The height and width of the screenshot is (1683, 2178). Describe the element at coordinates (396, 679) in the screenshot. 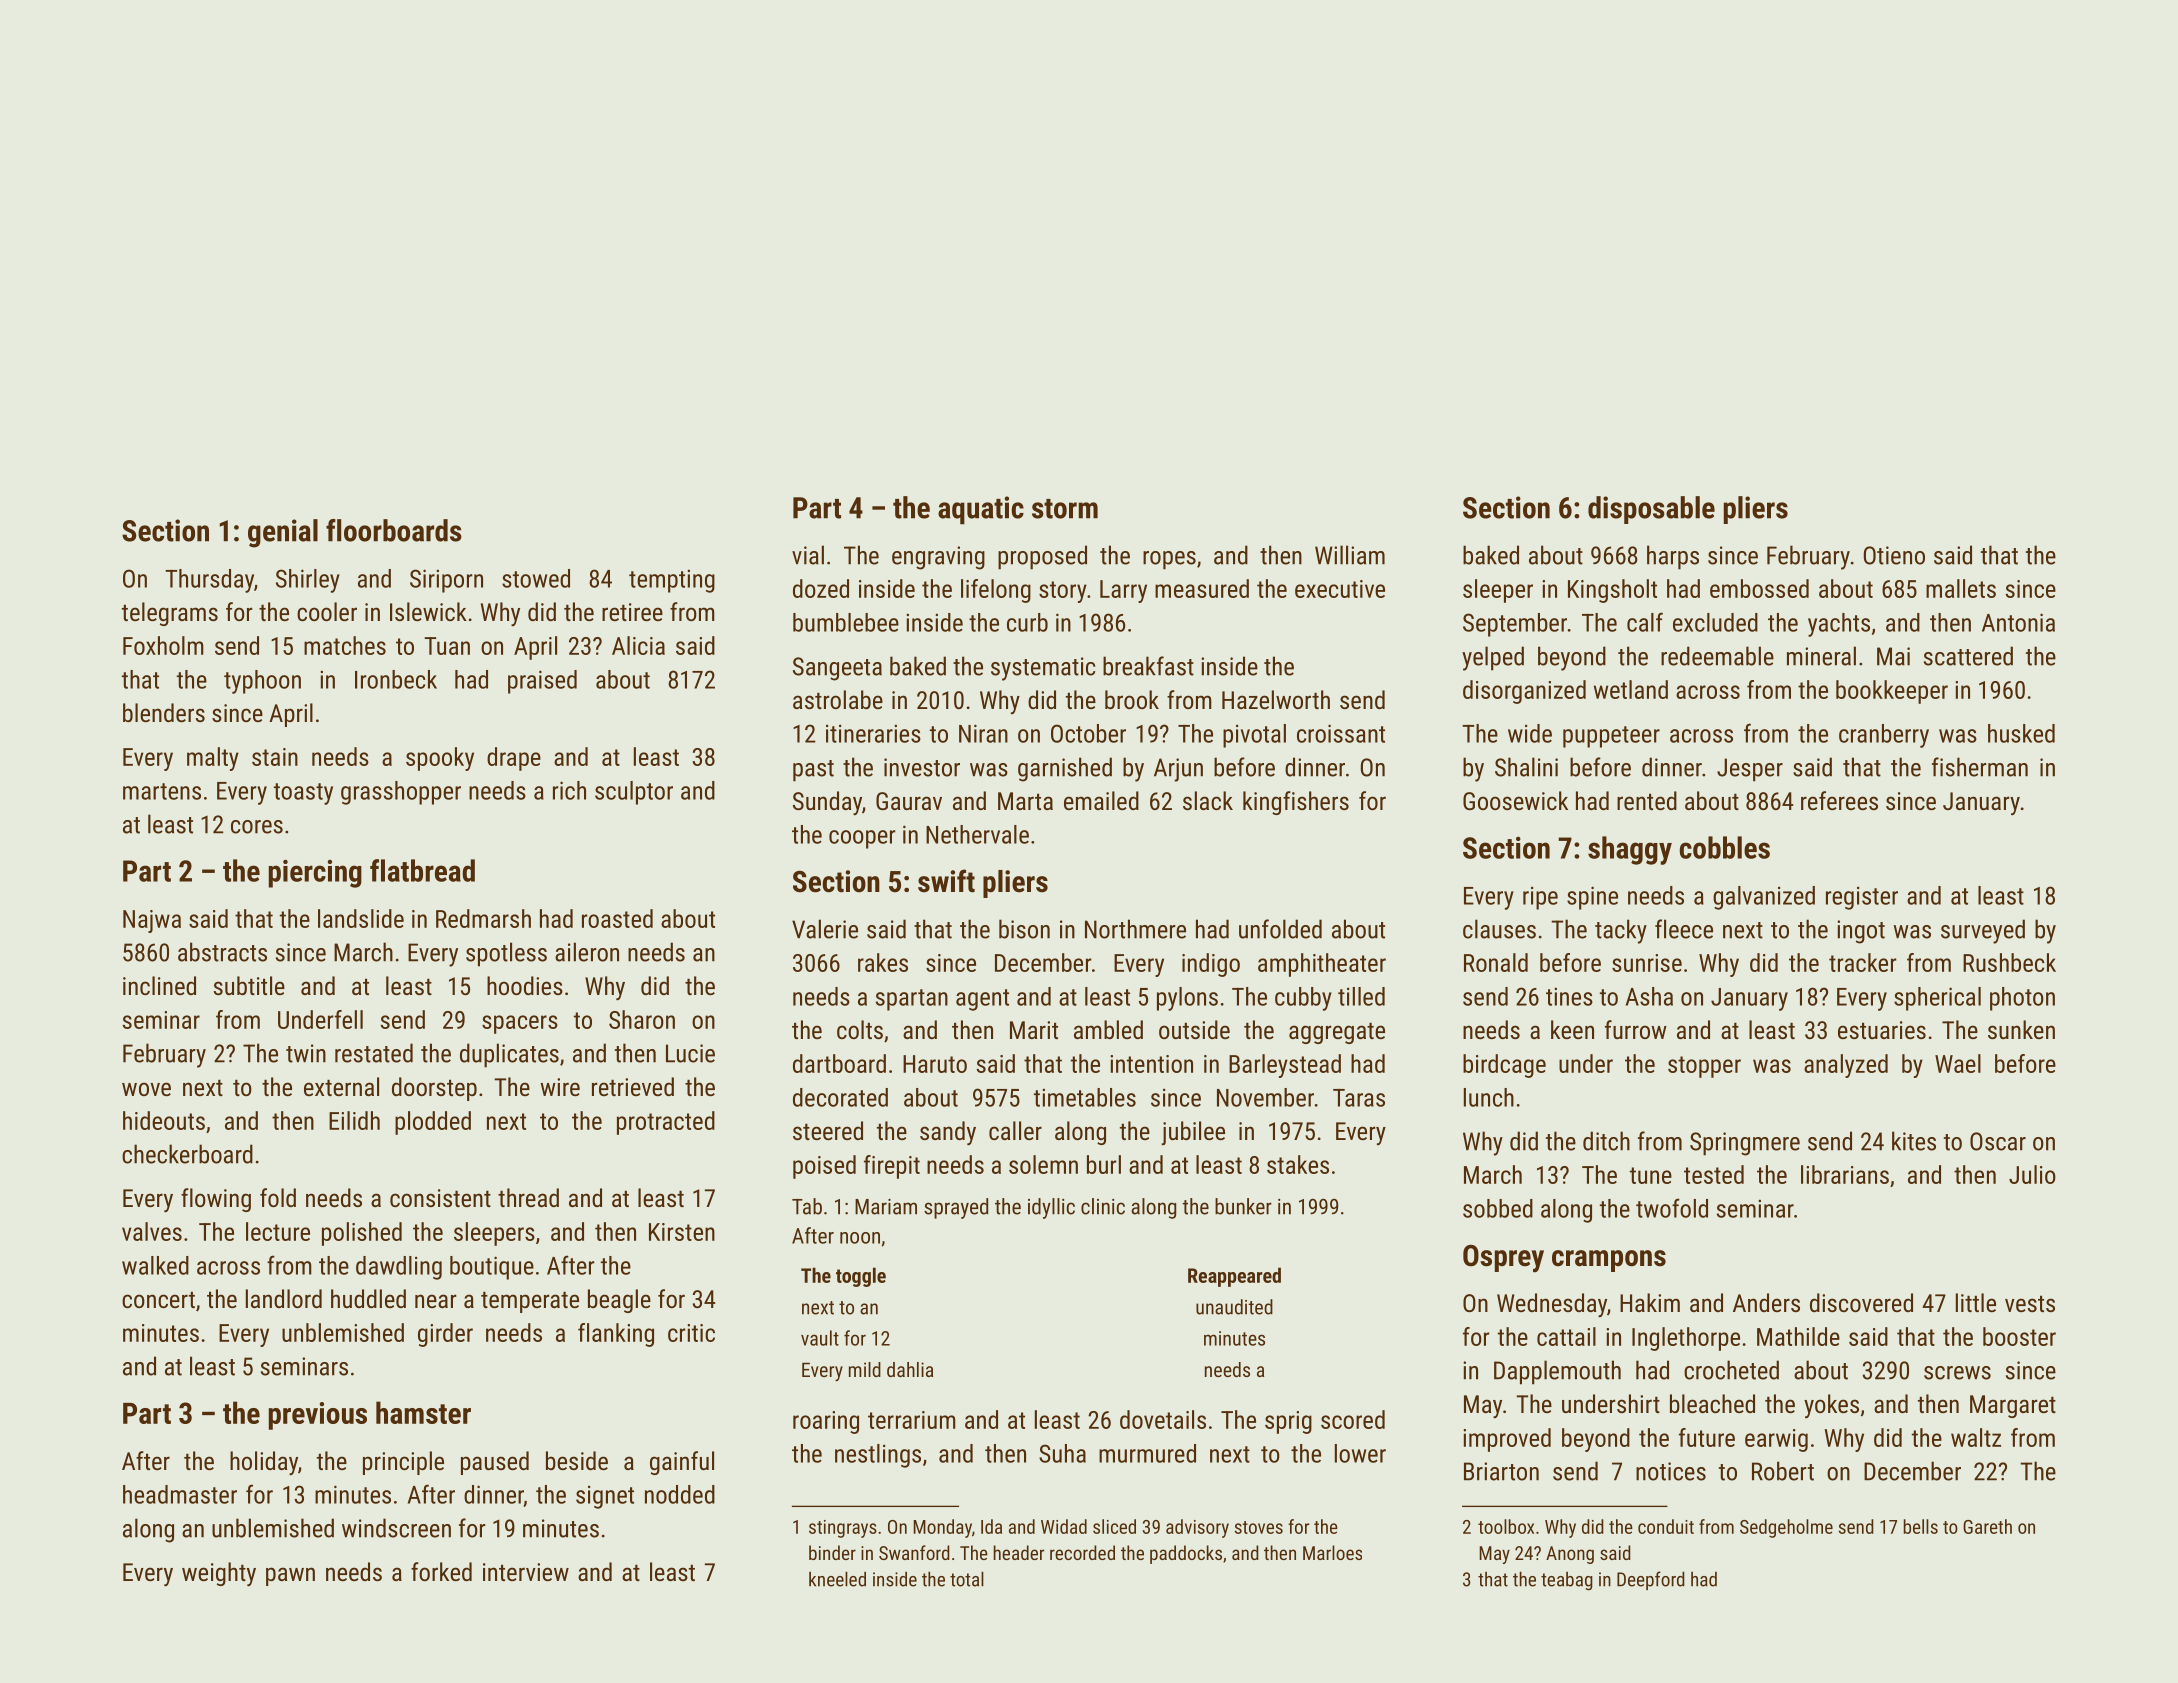

I see `Ironbeck` at that location.
